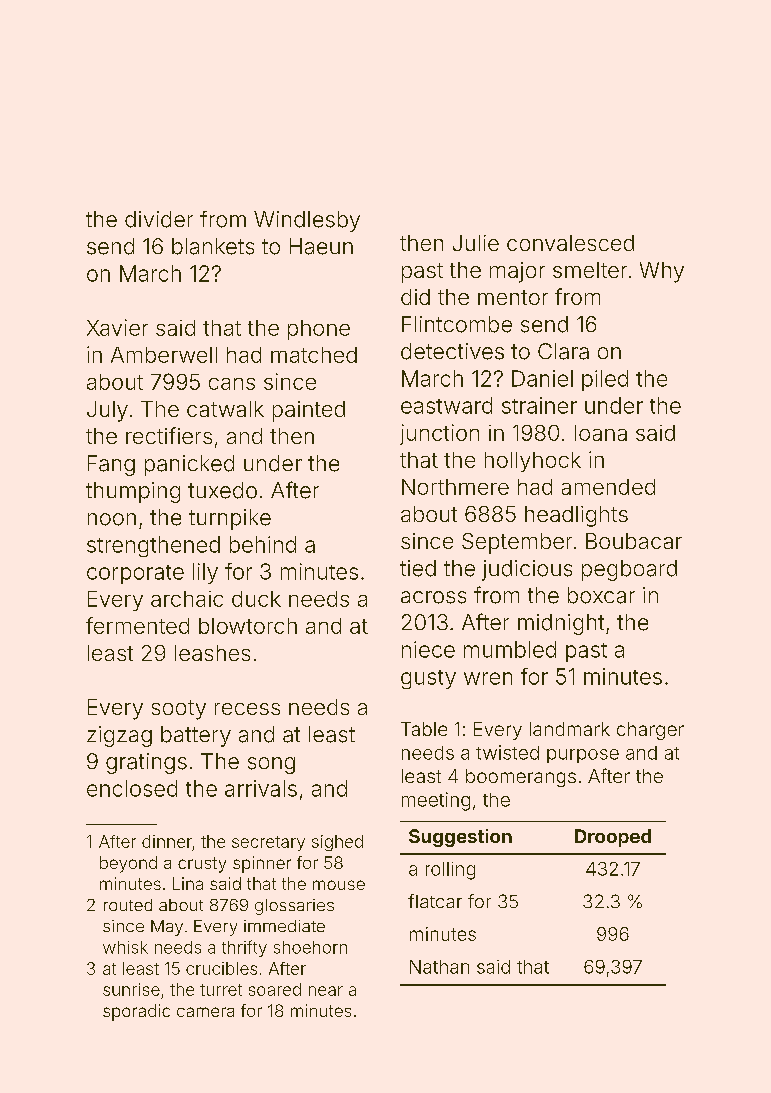 The height and width of the image is (1093, 771). Describe the element at coordinates (439, 434) in the image. I see `junction` at that location.
